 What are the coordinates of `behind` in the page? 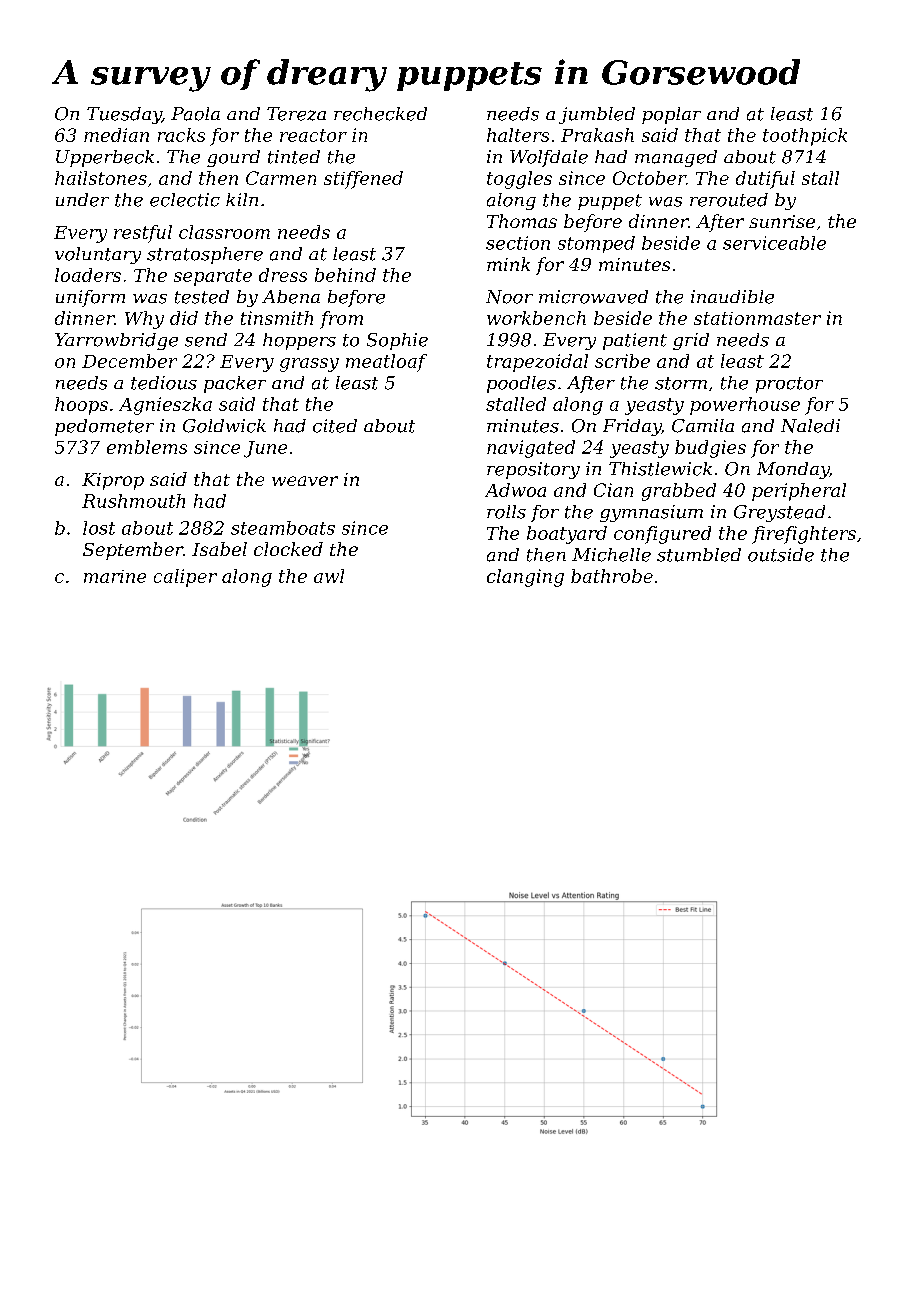 It's located at (345, 275).
